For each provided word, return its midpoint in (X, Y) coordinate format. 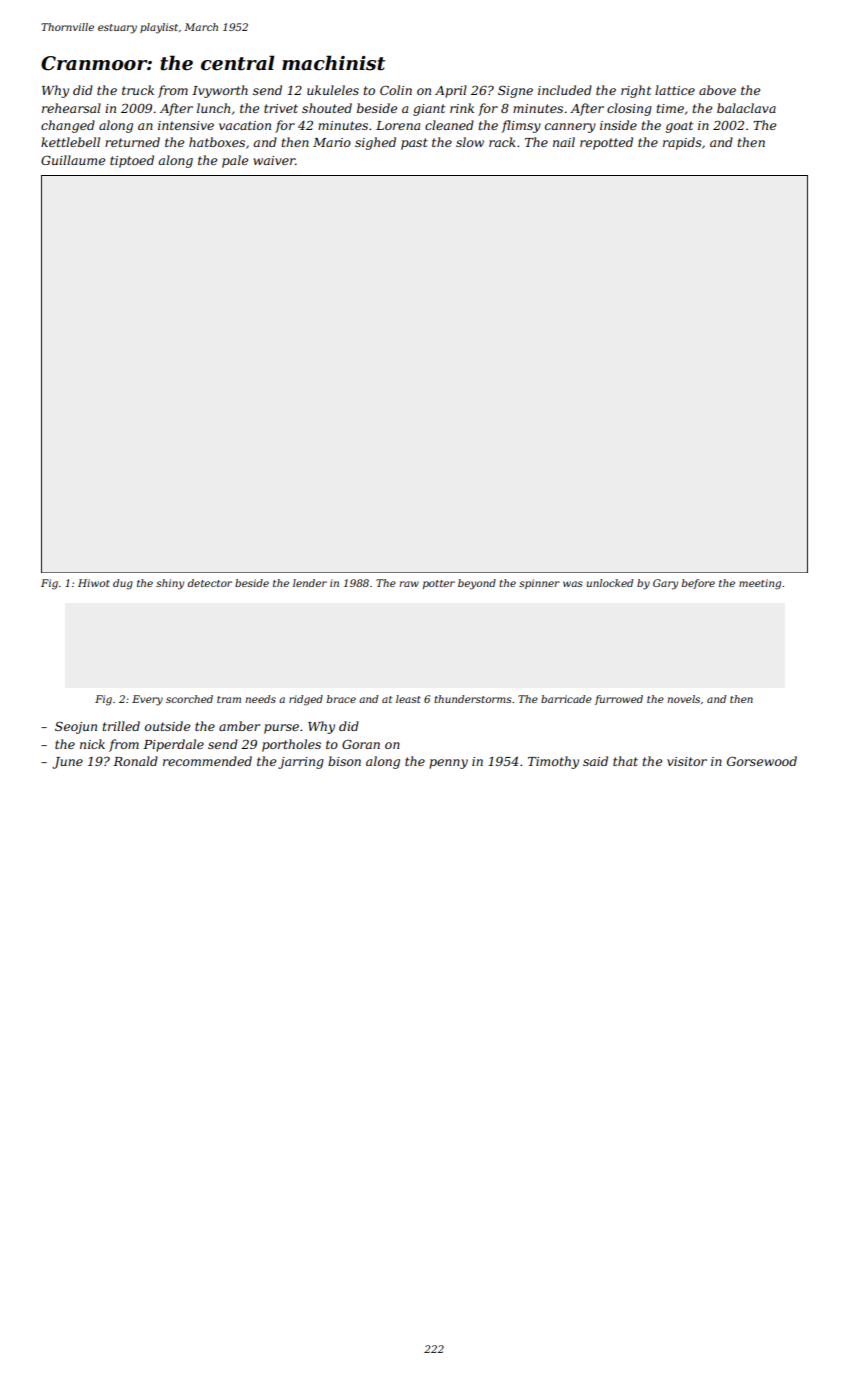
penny (448, 764)
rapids (682, 143)
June (67, 763)
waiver (274, 160)
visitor (687, 761)
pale (235, 161)
